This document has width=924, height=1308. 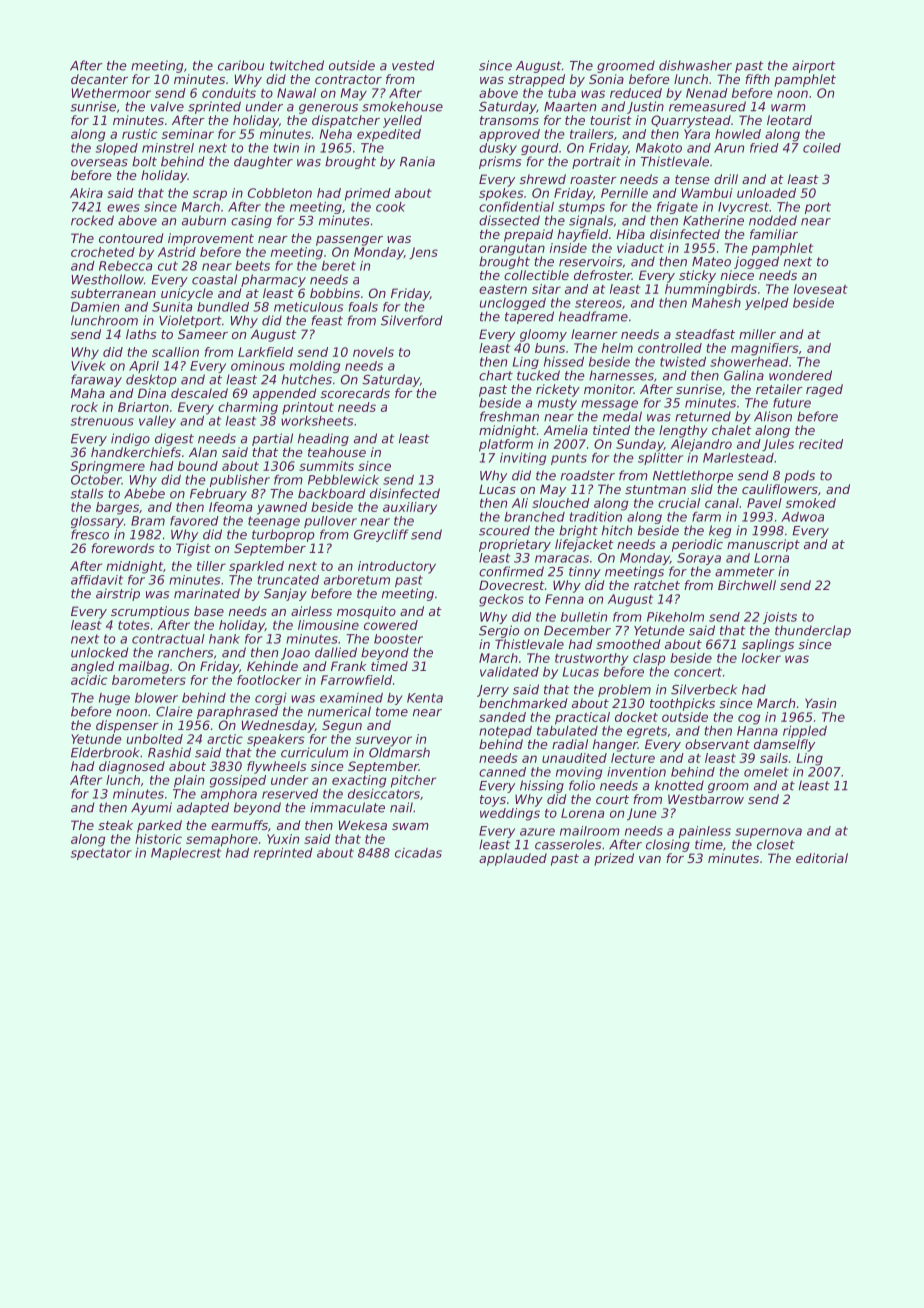 I want to click on booster, so click(x=398, y=639).
